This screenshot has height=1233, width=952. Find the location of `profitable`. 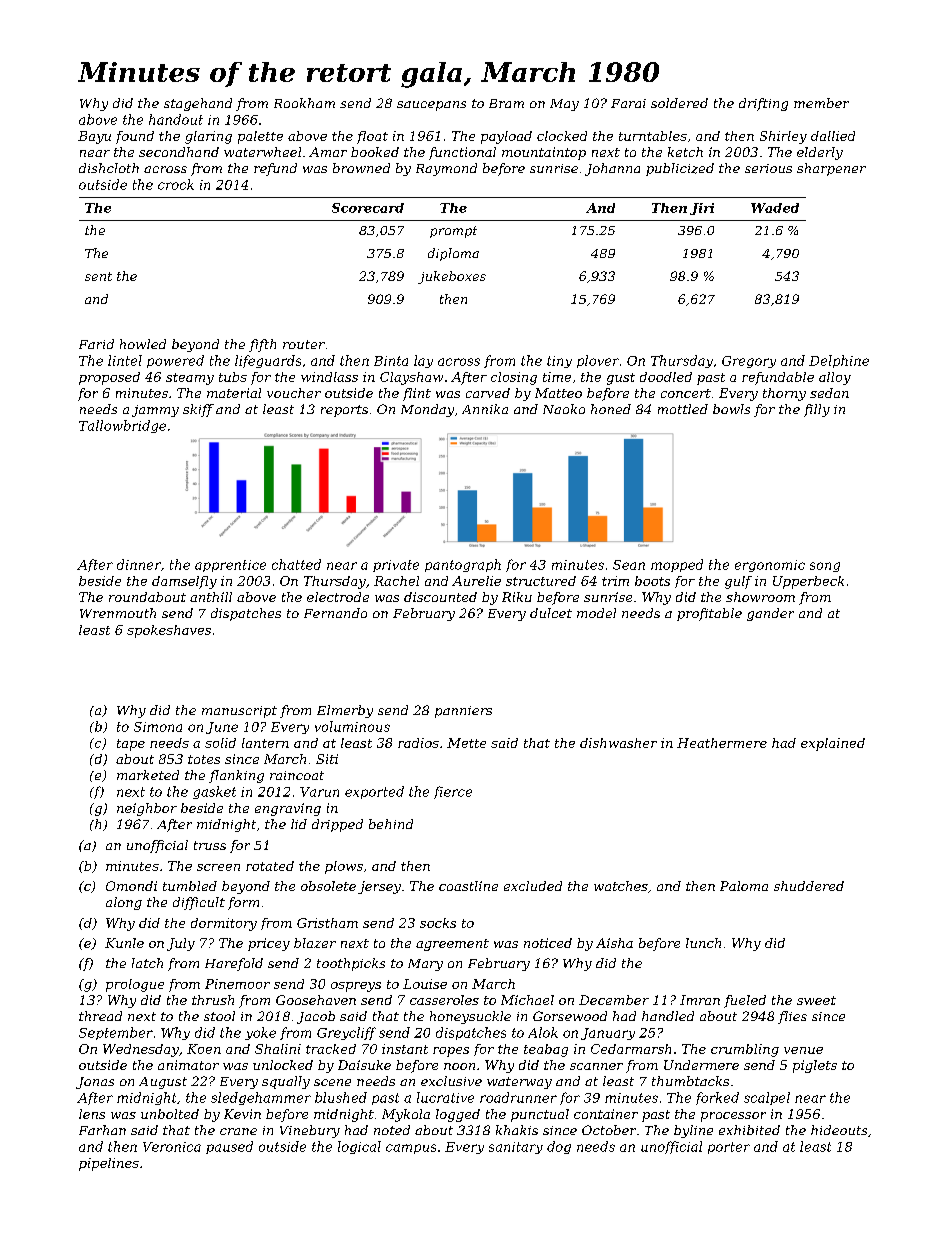

profitable is located at coordinates (709, 614).
